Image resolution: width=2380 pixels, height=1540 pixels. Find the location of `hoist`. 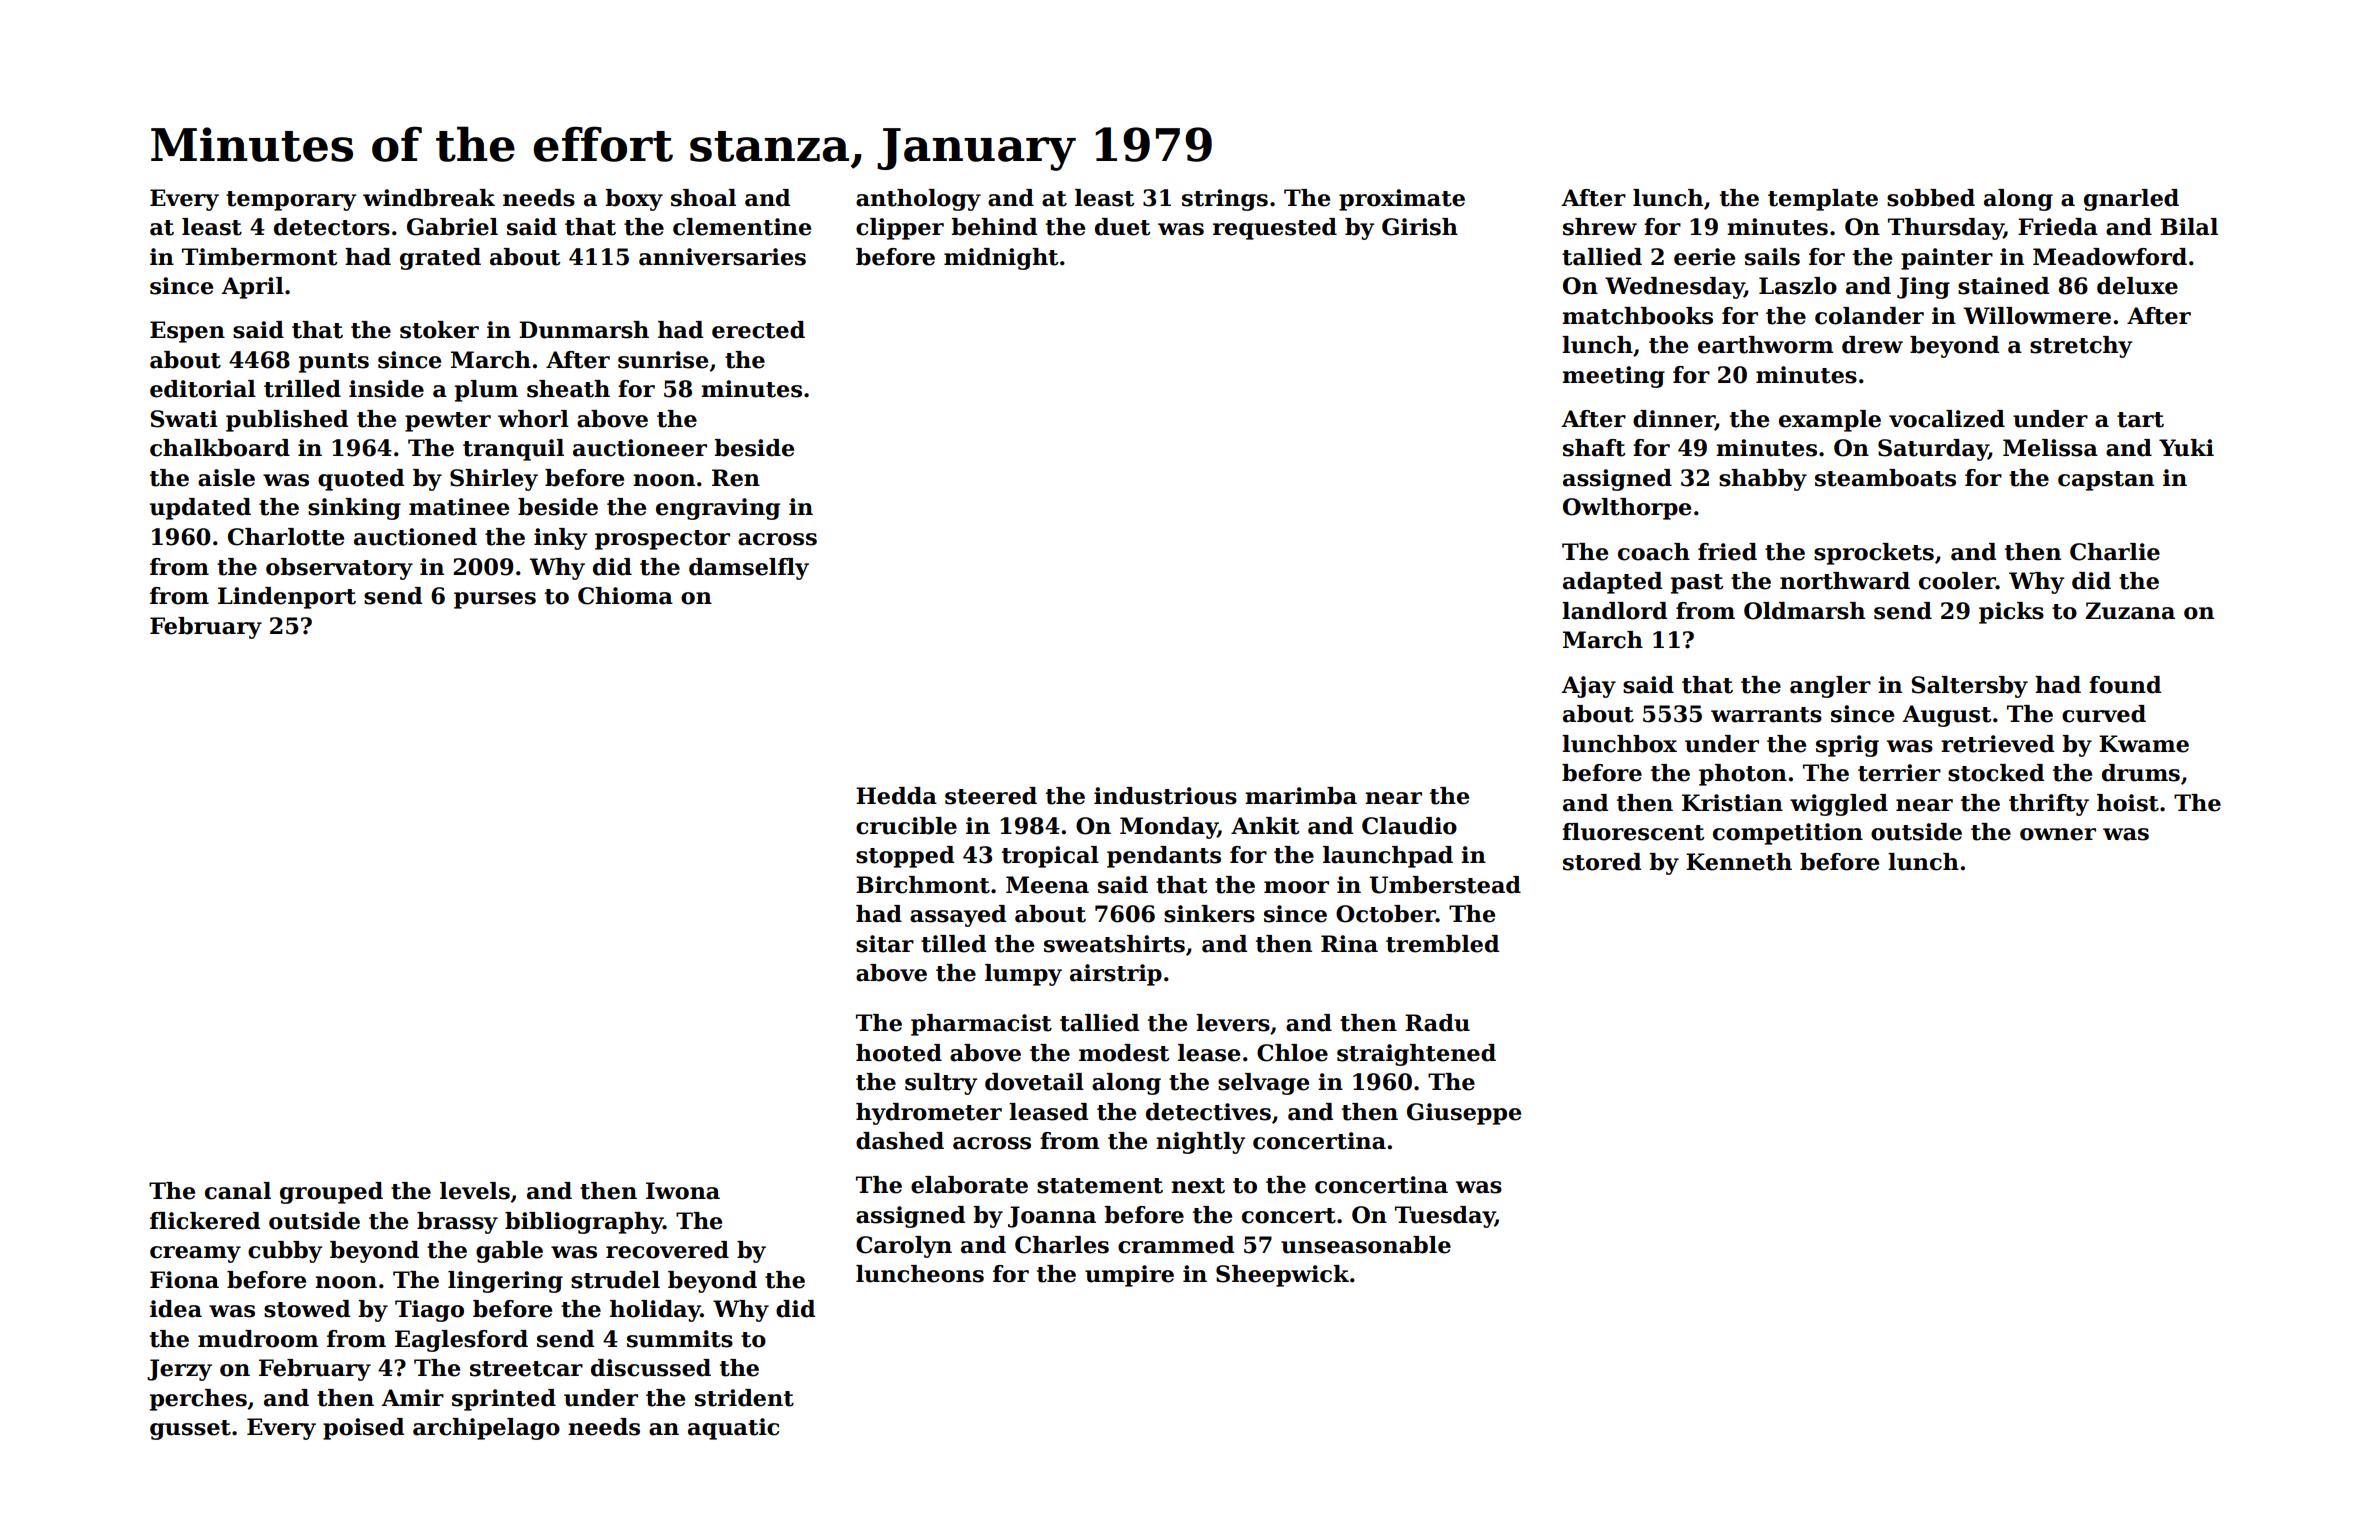

hoist is located at coordinates (2128, 803).
